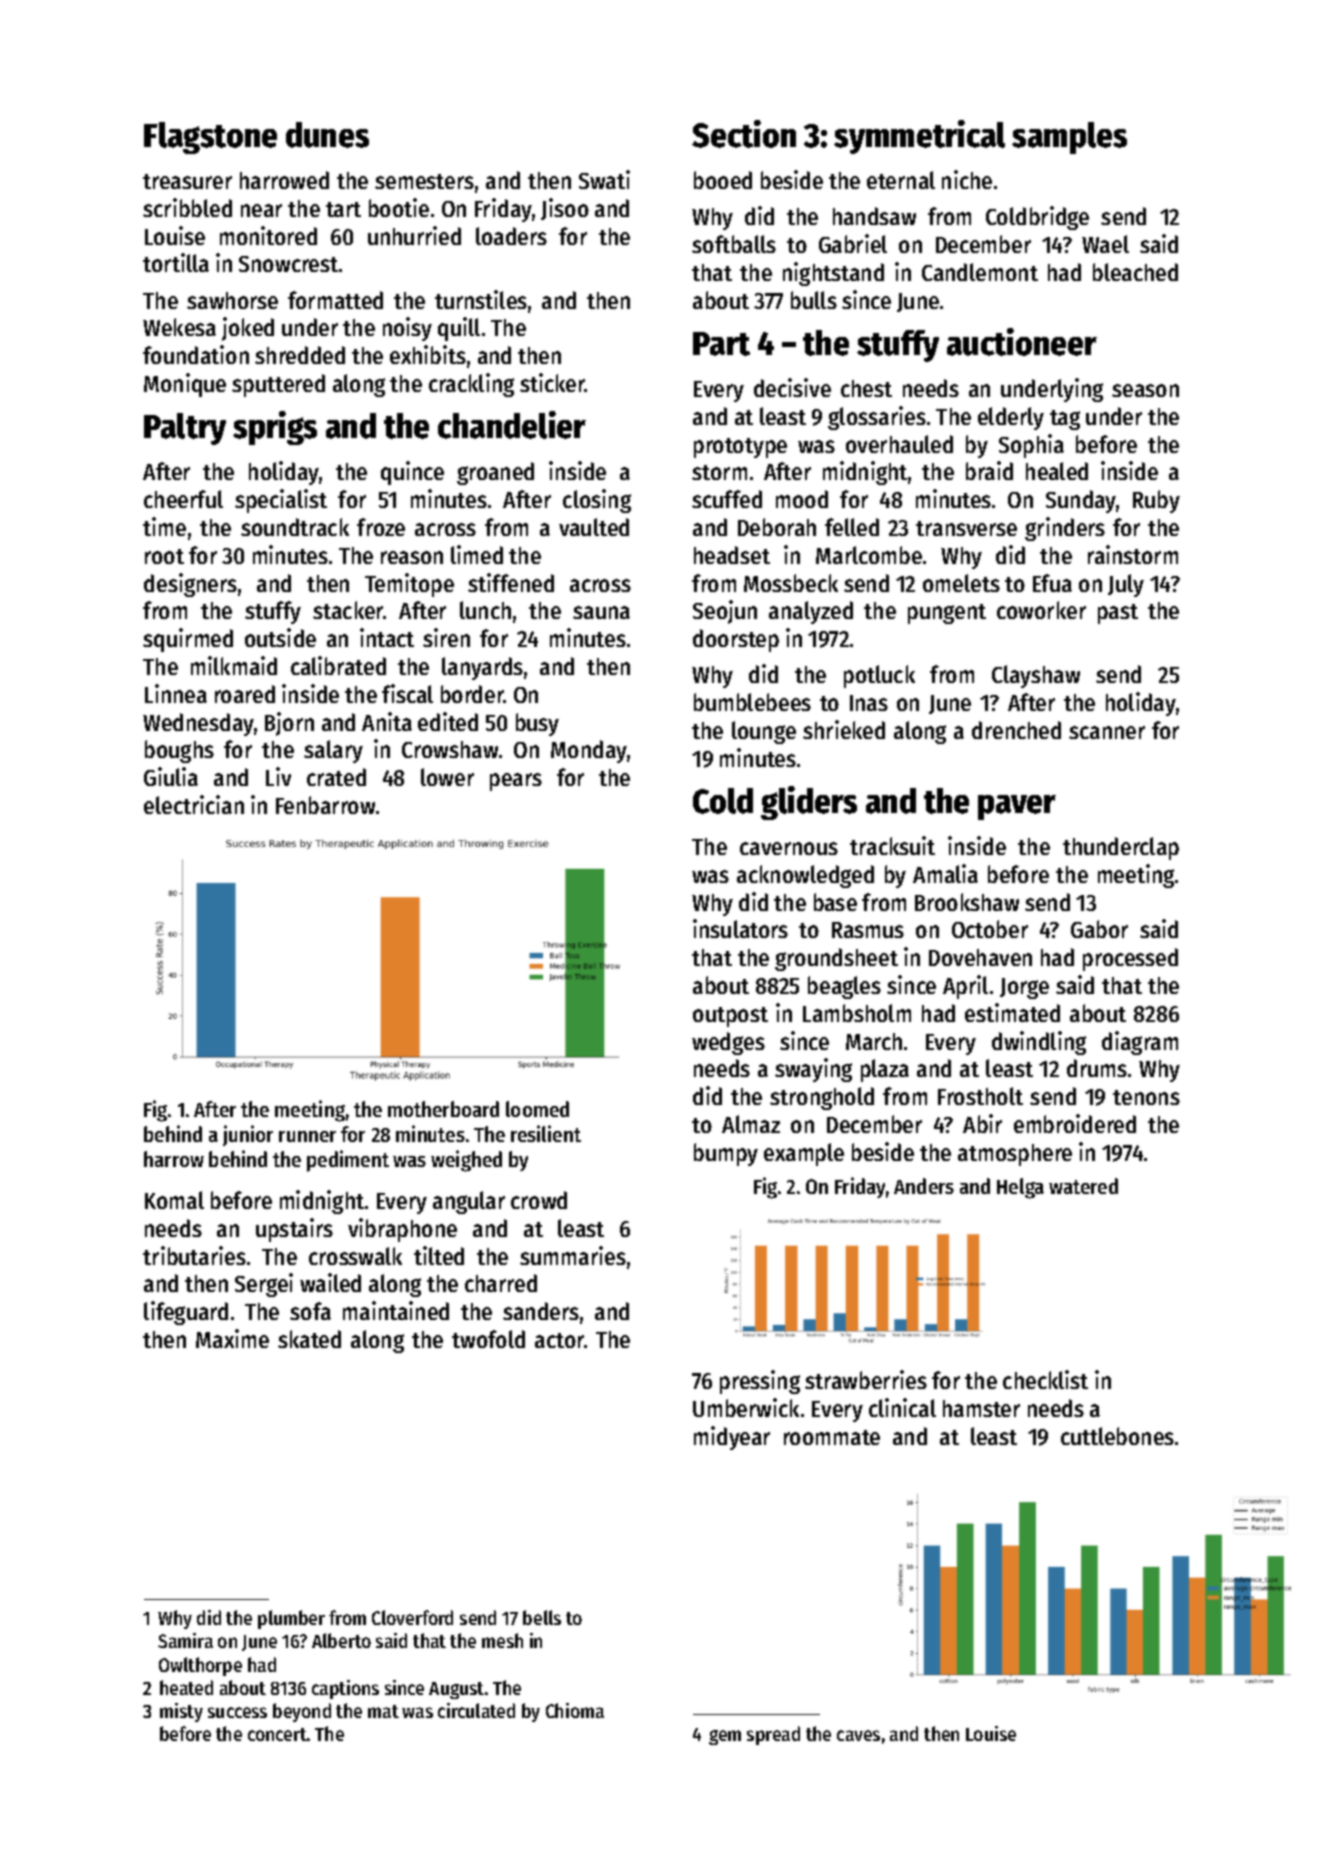 The height and width of the document is (1873, 1324). What do you see at coordinates (730, 1017) in the document?
I see `outpost` at bounding box center [730, 1017].
